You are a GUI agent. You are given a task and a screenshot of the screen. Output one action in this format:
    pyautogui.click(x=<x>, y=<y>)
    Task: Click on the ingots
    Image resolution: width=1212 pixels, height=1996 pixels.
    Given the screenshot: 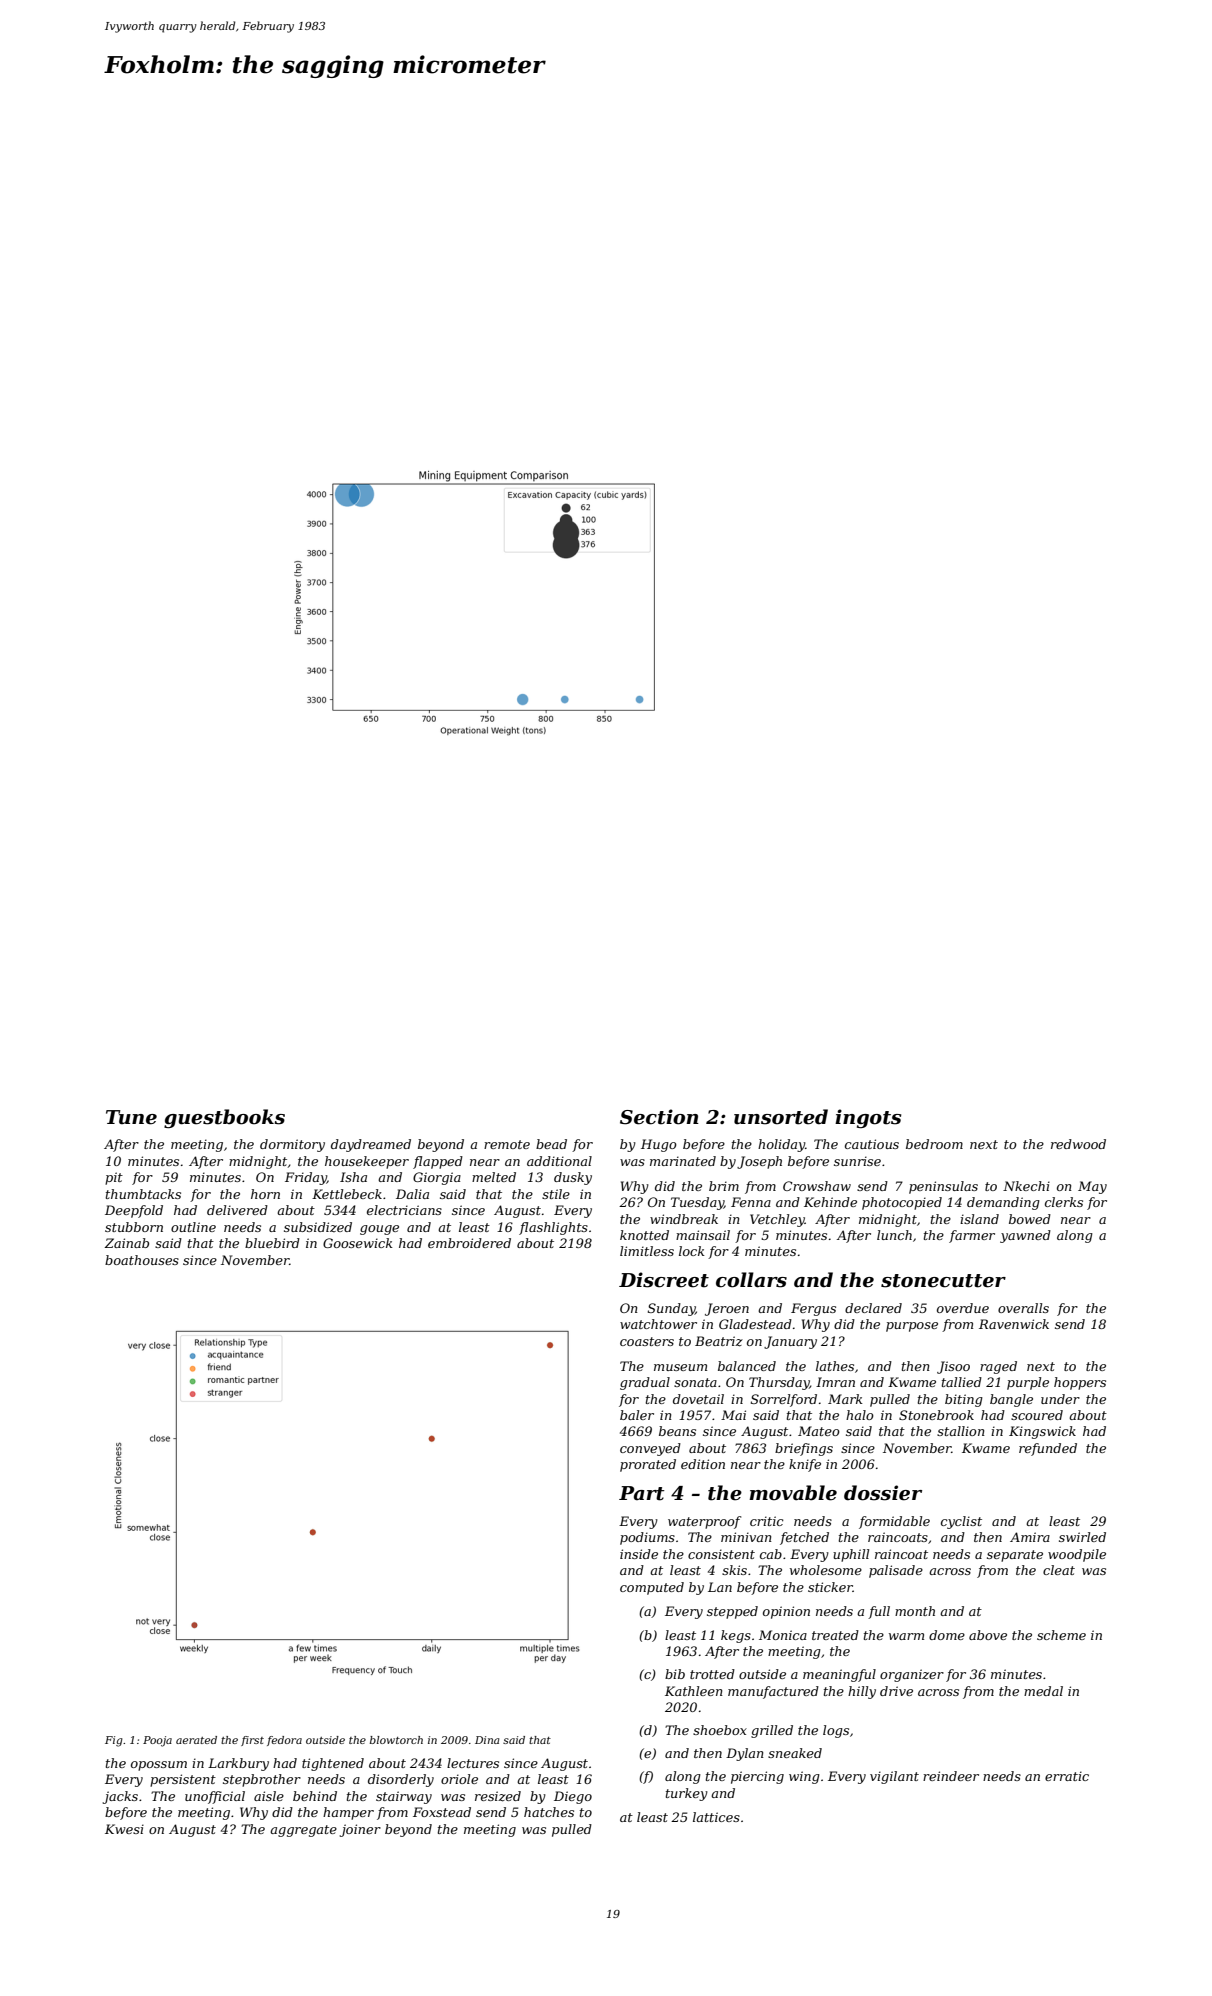 What is the action you would take?
    pyautogui.click(x=868, y=1118)
